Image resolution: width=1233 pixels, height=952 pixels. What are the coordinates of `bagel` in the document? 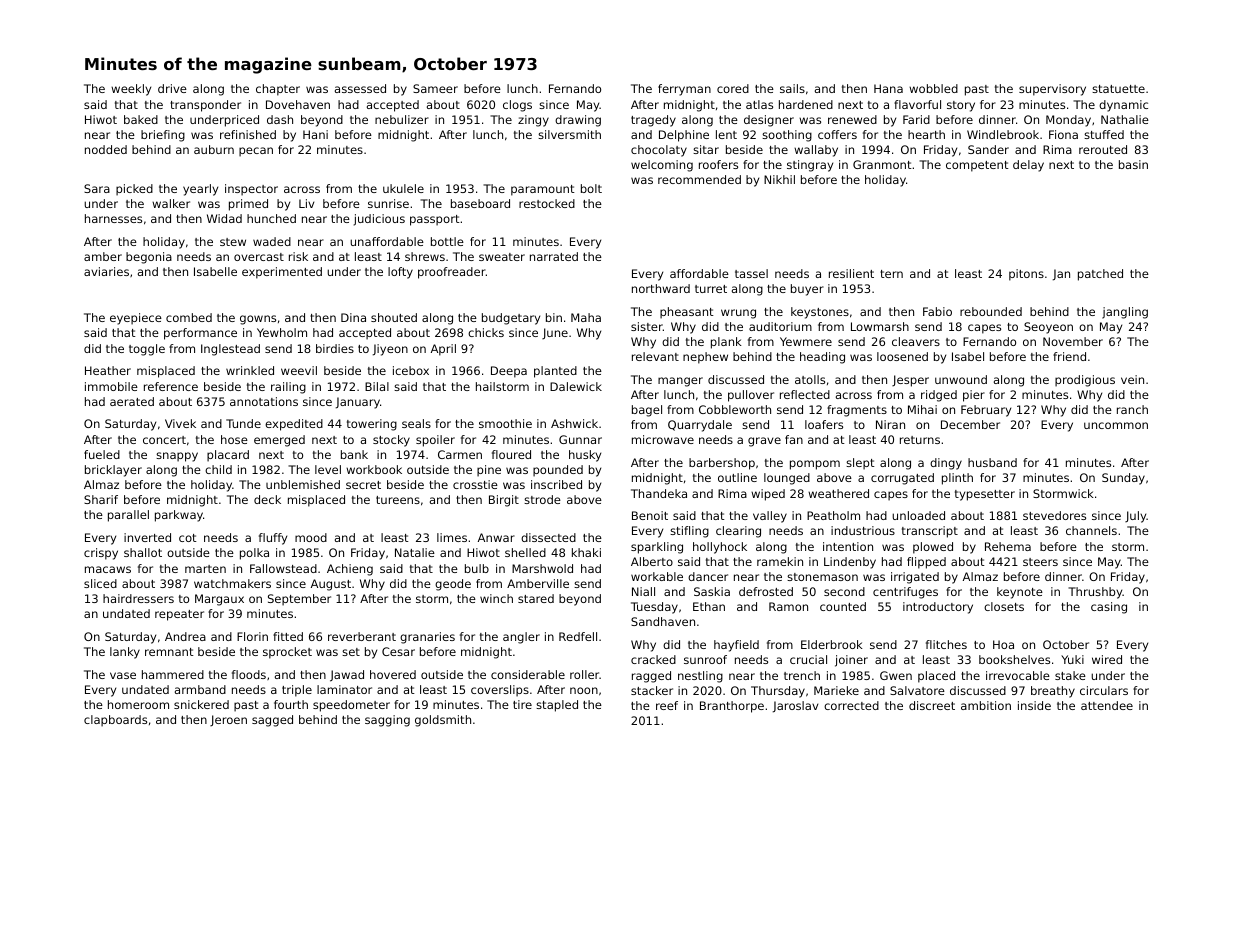 It's located at (647, 411).
